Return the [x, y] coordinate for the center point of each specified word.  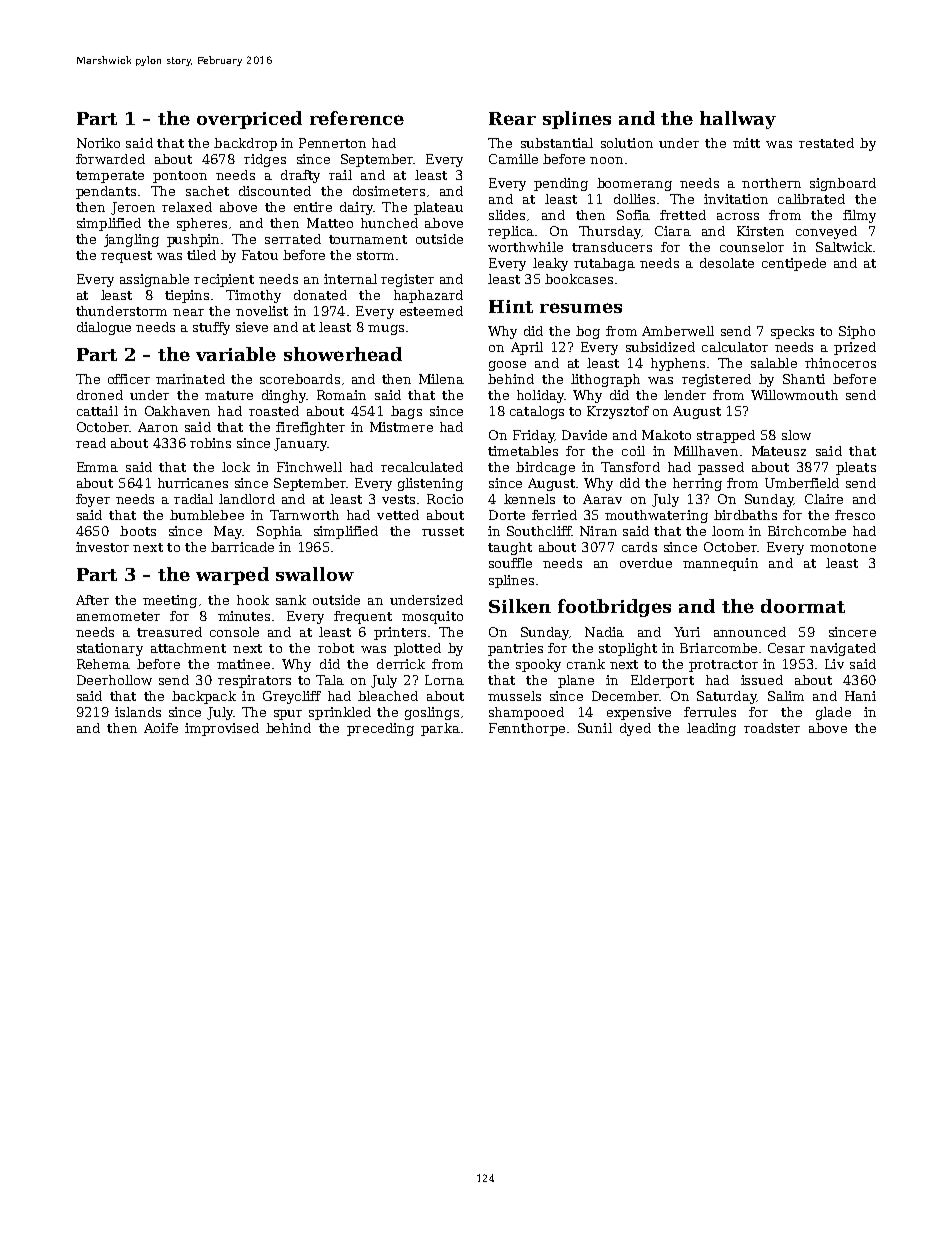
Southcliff [539, 531]
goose [507, 366]
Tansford [630, 467]
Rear [512, 118]
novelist [262, 311]
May [228, 532]
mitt [746, 143]
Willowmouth [794, 395]
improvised [222, 729]
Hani [860, 696]
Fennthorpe [527, 729]
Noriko [98, 143]
